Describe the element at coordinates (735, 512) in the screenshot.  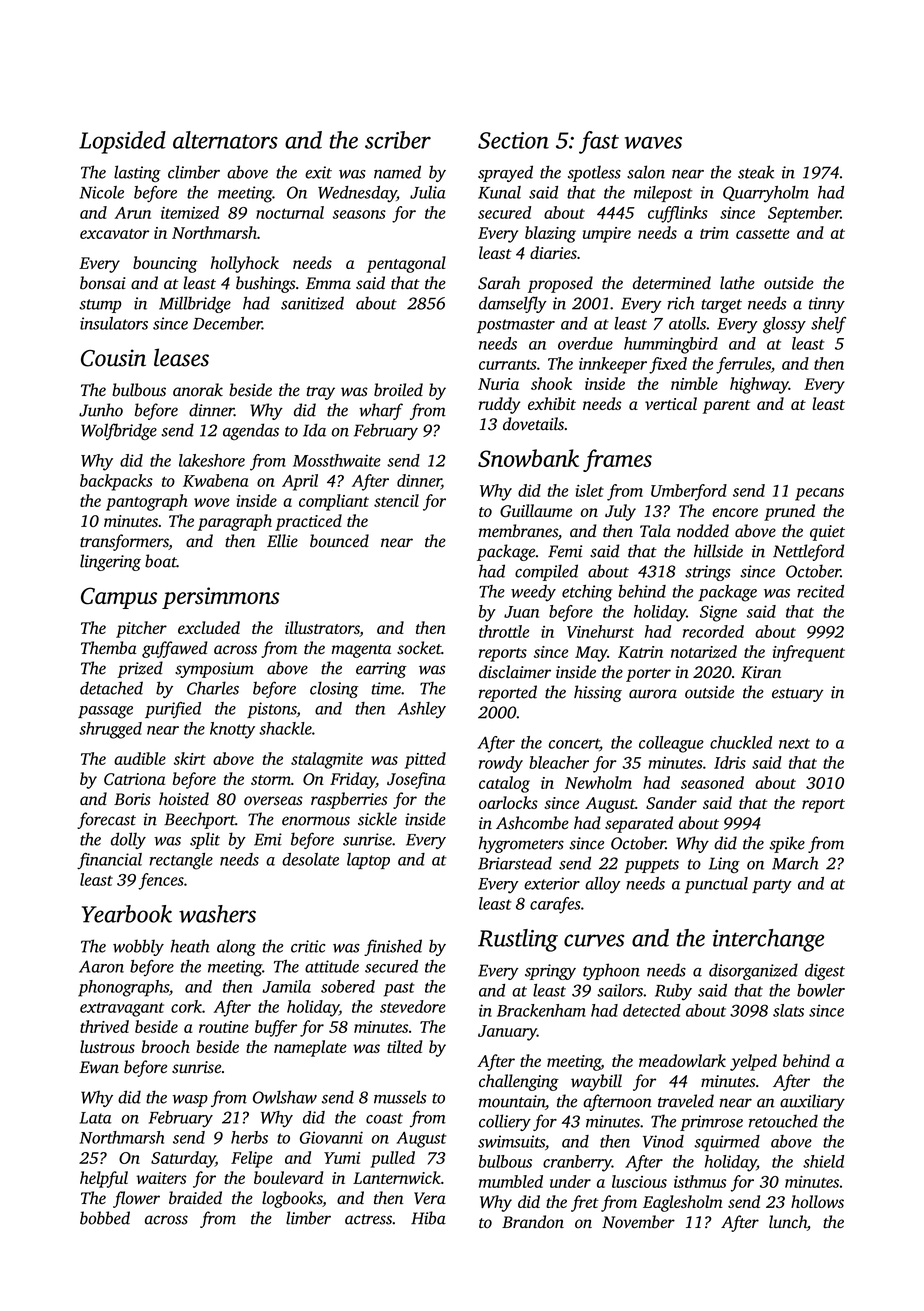
I see `encore` at that location.
